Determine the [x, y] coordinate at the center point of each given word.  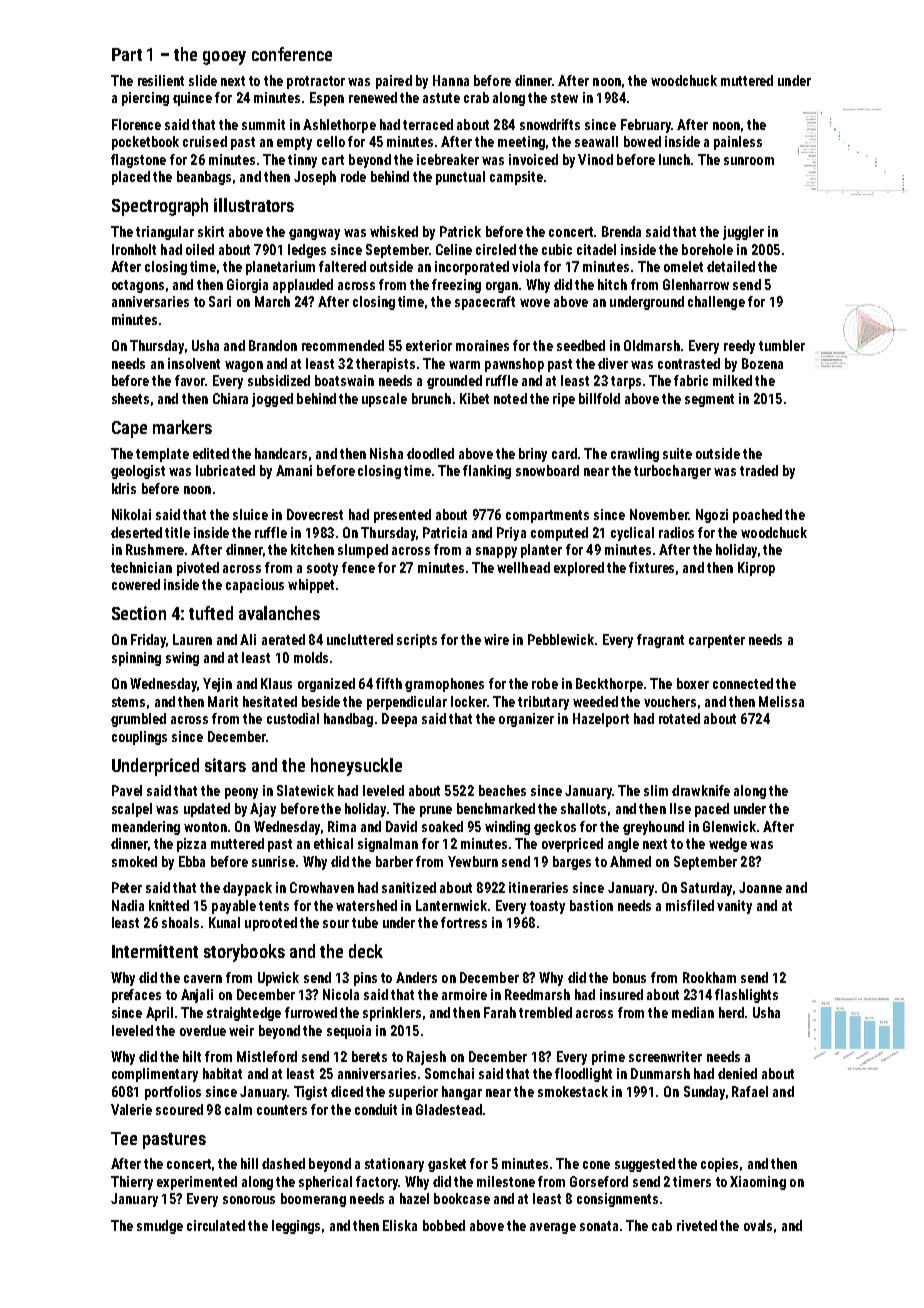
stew [564, 98]
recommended [343, 345]
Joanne [760, 887]
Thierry [132, 1183]
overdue [203, 1030]
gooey [224, 58]
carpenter [717, 641]
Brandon [273, 345]
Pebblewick [561, 639]
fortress [464, 922]
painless [738, 143]
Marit [223, 701]
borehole [707, 249]
